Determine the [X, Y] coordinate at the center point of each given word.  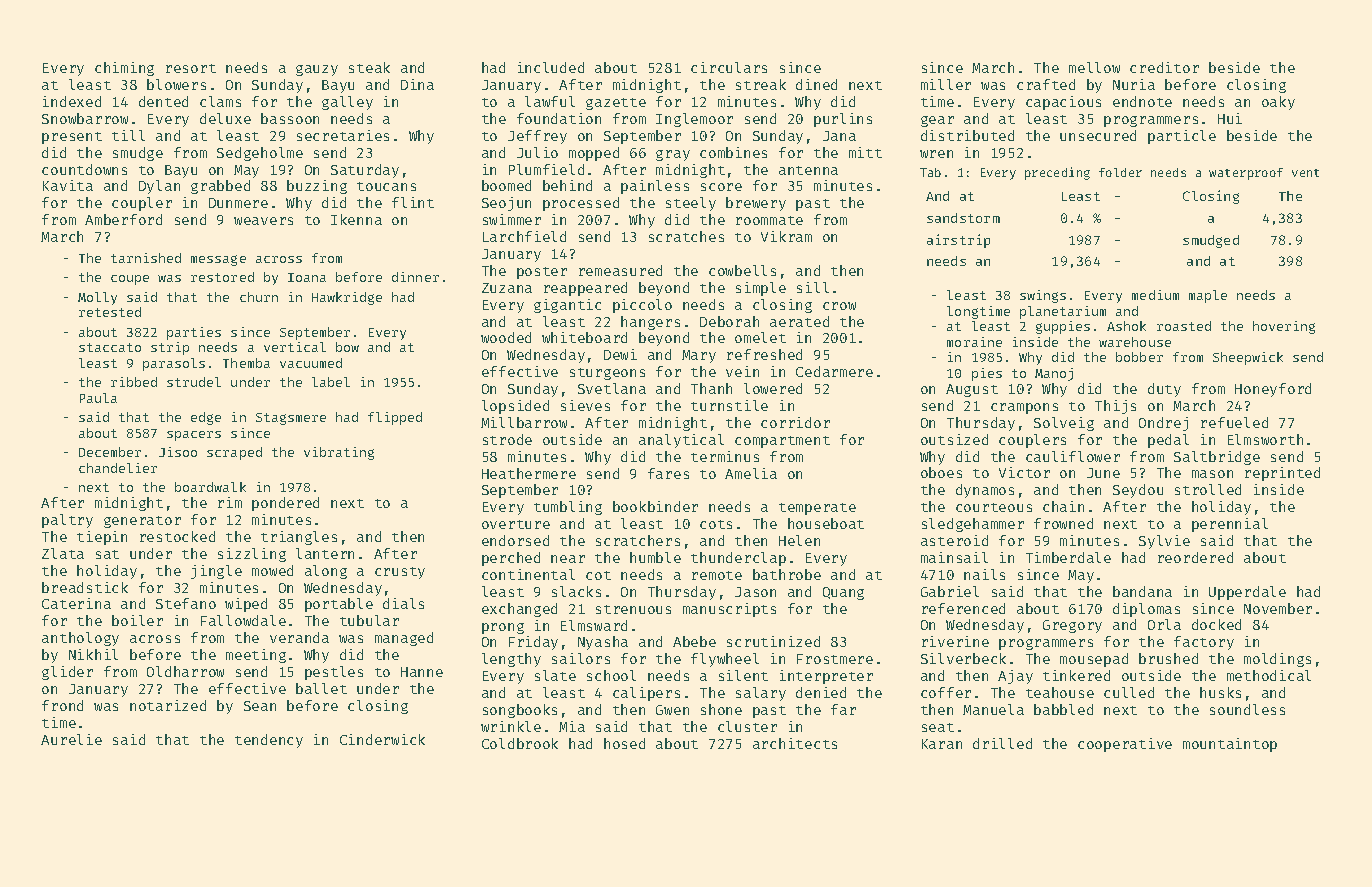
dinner [415, 277]
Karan [942, 744]
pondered [285, 504]
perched [511, 559]
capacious [1063, 103]
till [128, 135]
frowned [1063, 523]
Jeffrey [537, 137]
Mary [699, 356]
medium [1155, 295]
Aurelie [71, 739]
